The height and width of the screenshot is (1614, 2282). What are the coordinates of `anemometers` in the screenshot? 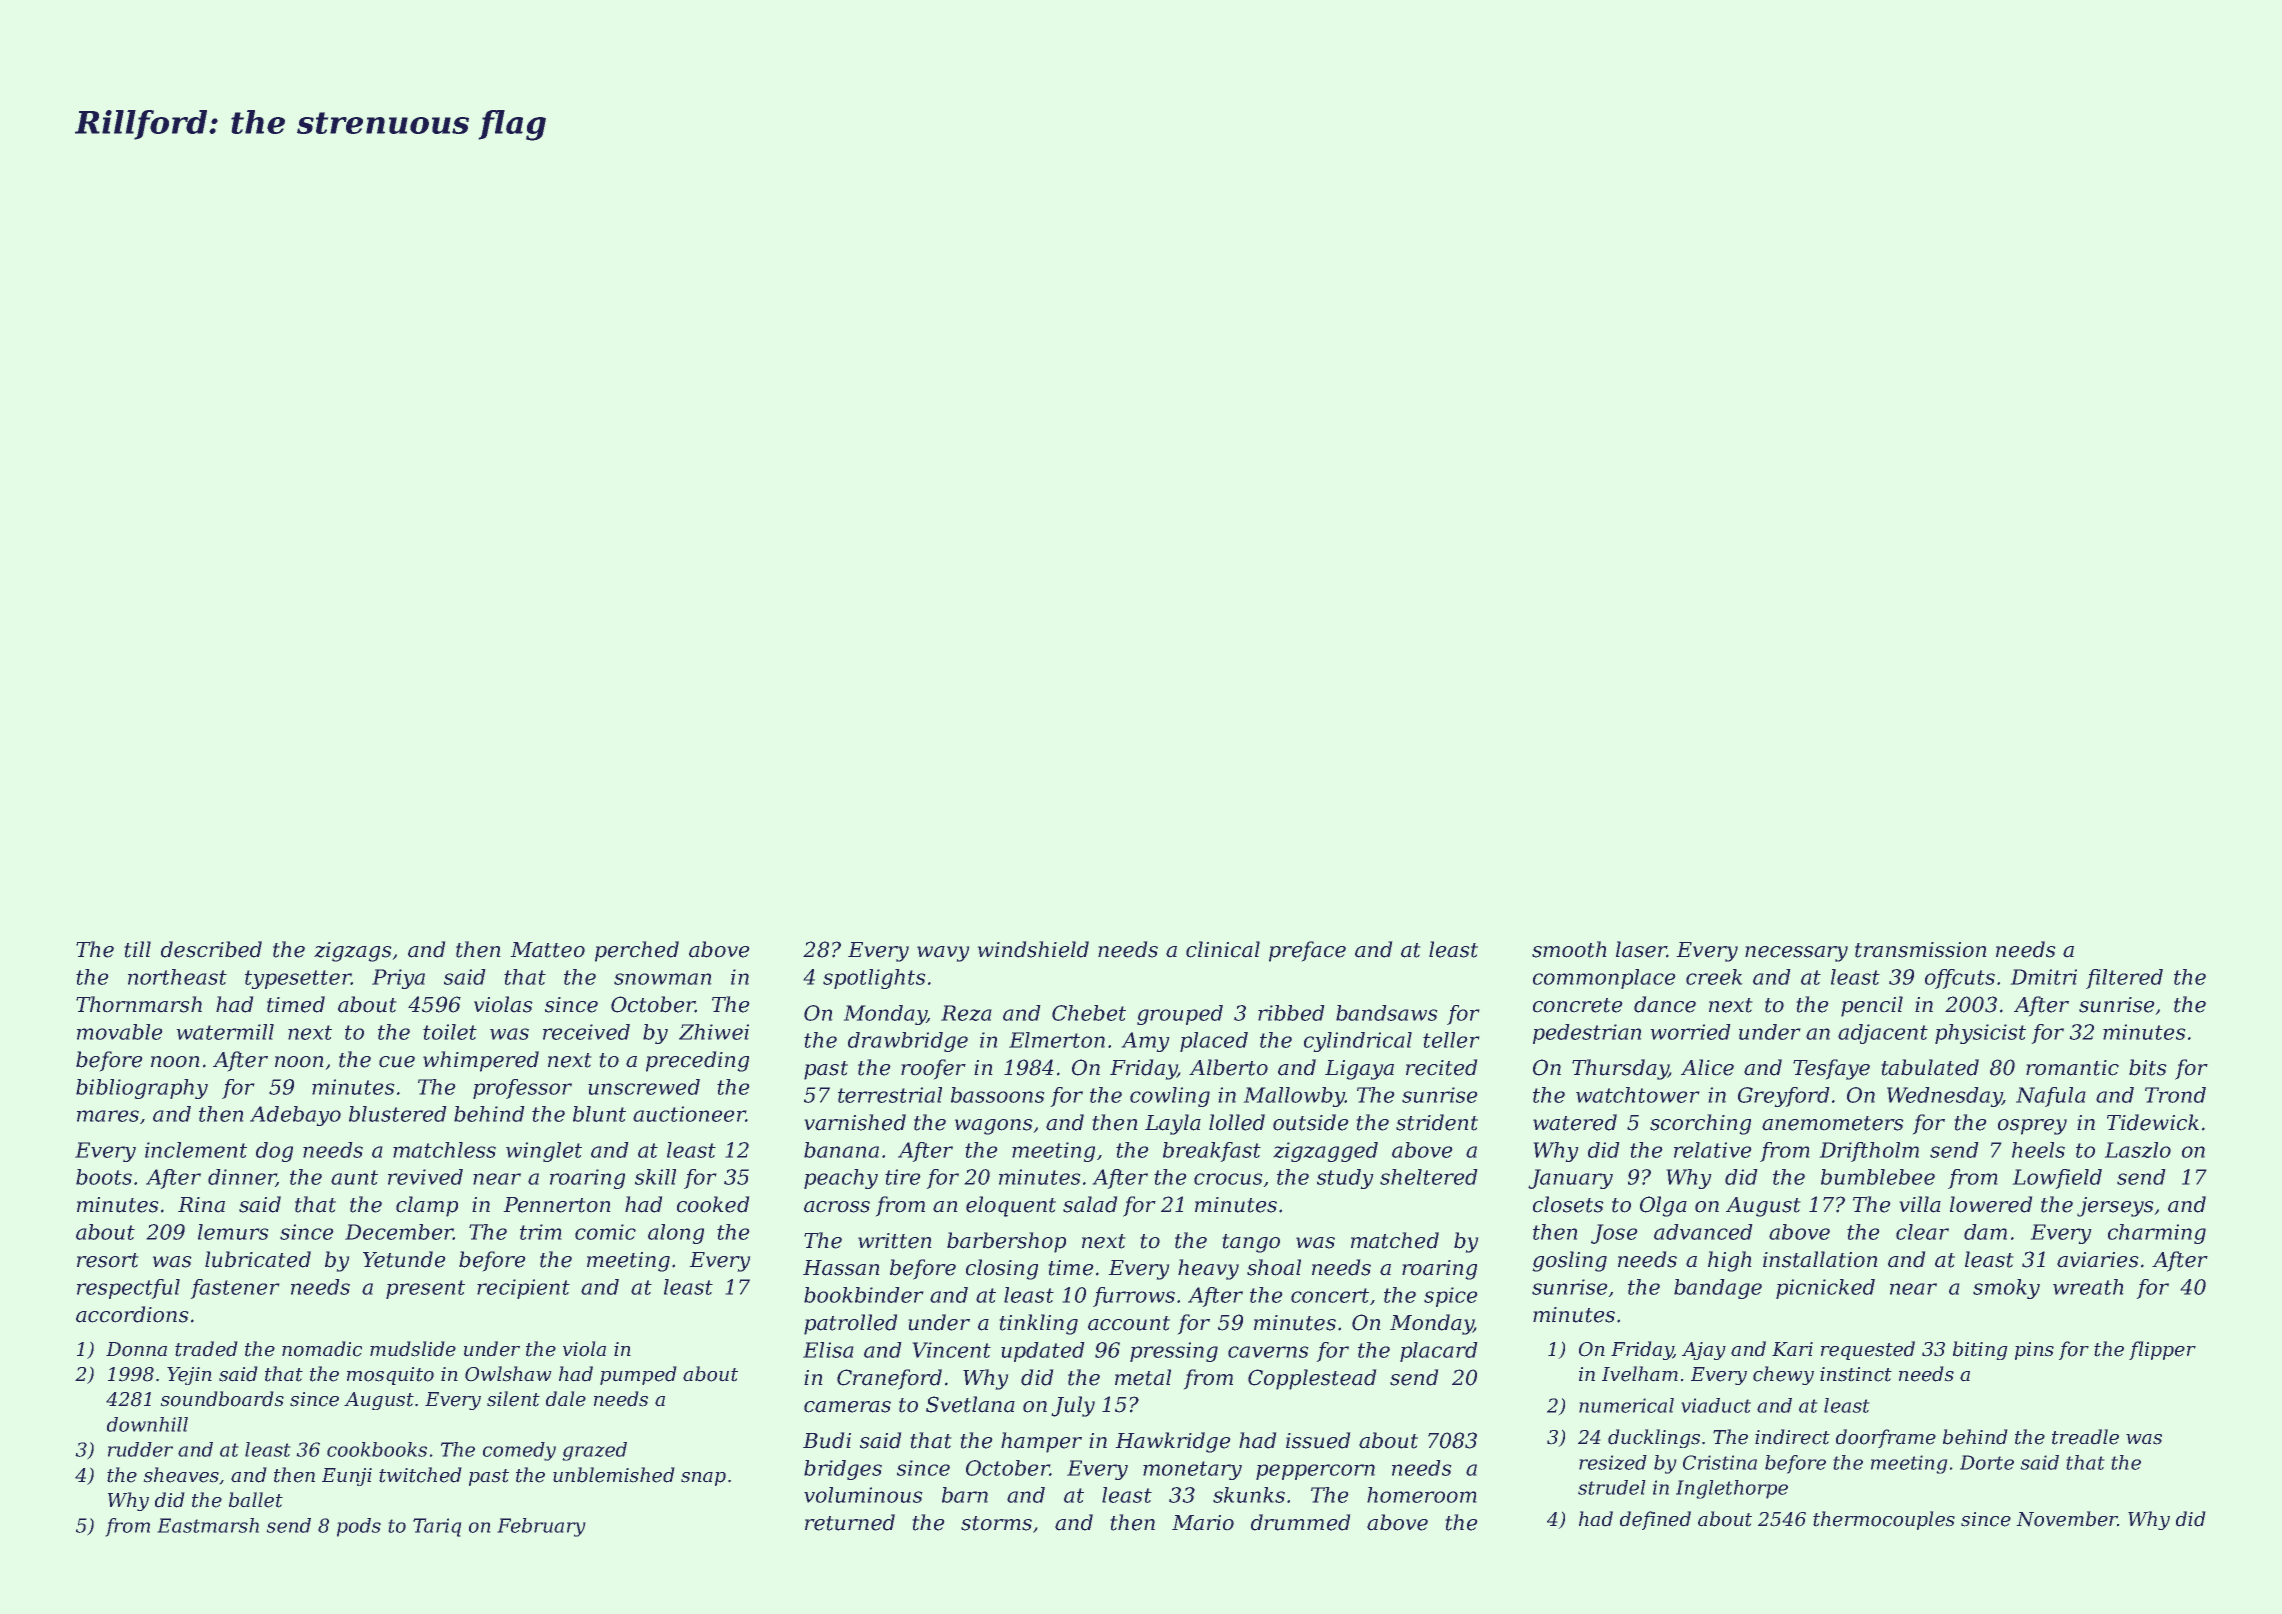 It's located at (1833, 1123).
